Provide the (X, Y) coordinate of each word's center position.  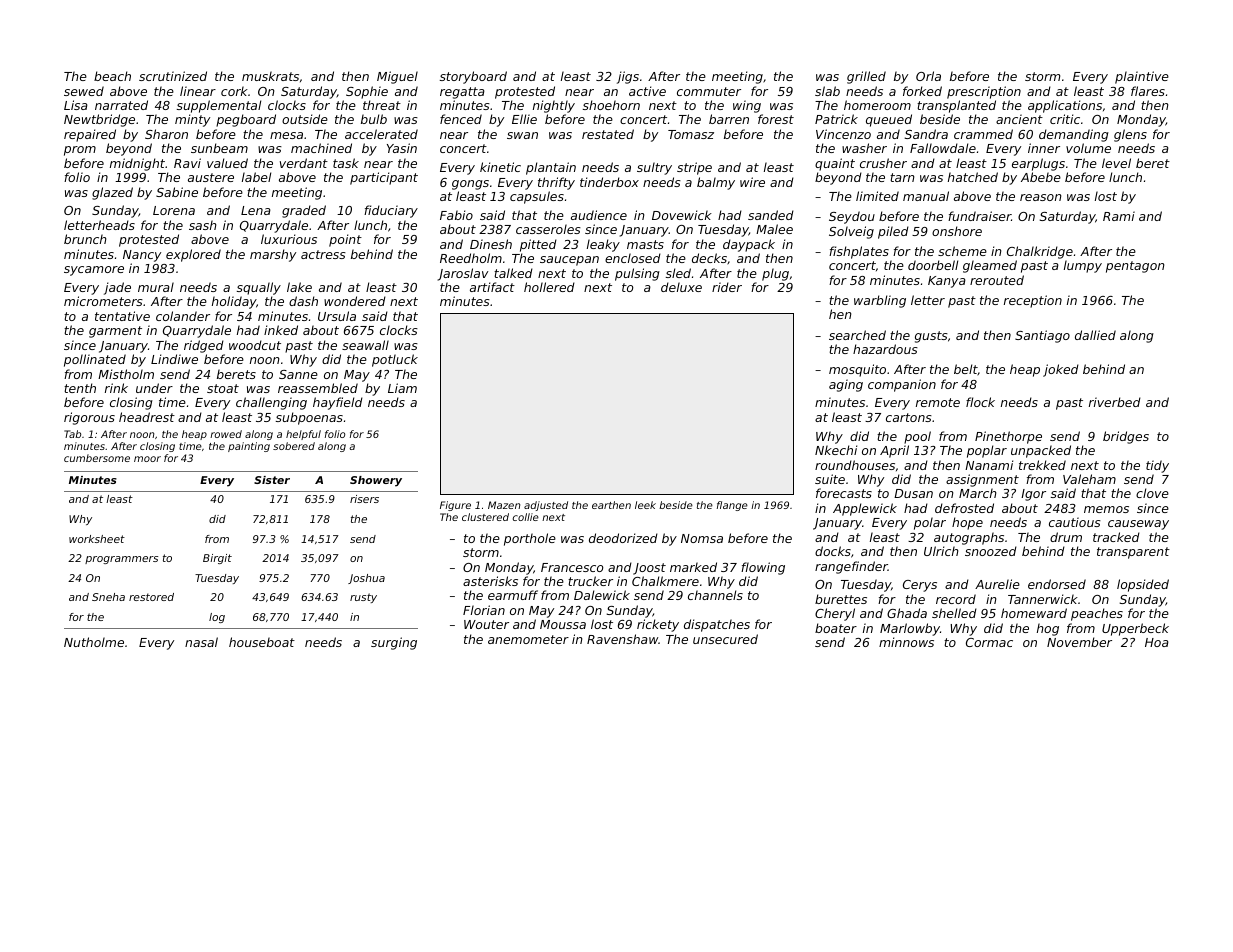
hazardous (885, 349)
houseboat (262, 642)
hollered (549, 287)
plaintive (1142, 77)
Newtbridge (99, 120)
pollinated (95, 360)
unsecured (725, 639)
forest (776, 119)
